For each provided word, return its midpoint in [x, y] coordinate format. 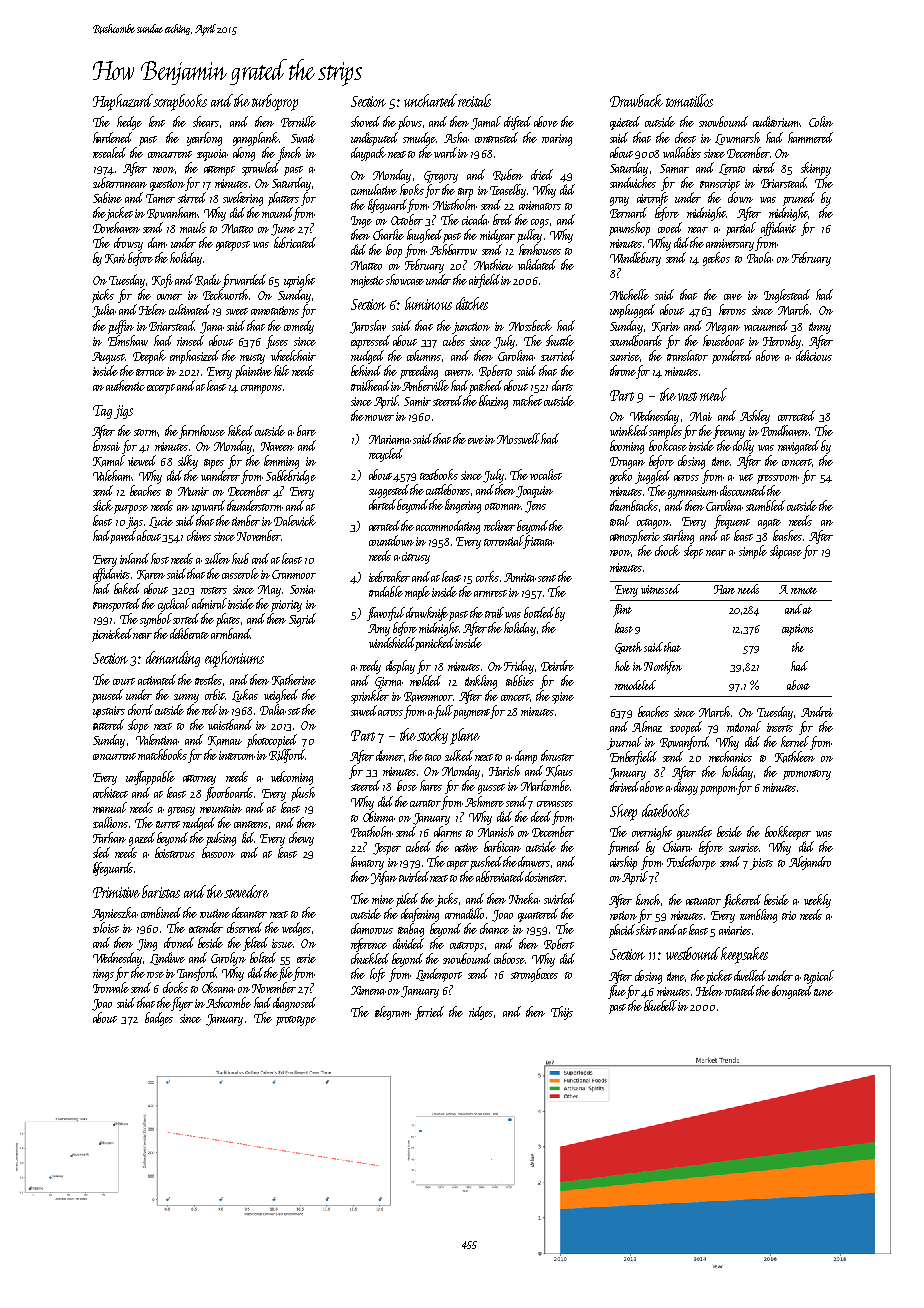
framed [624, 848]
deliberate [189, 633]
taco [433, 757]
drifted [517, 123]
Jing [147, 945]
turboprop [275, 102]
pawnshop [629, 229]
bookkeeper [788, 833]
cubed [418, 846]
